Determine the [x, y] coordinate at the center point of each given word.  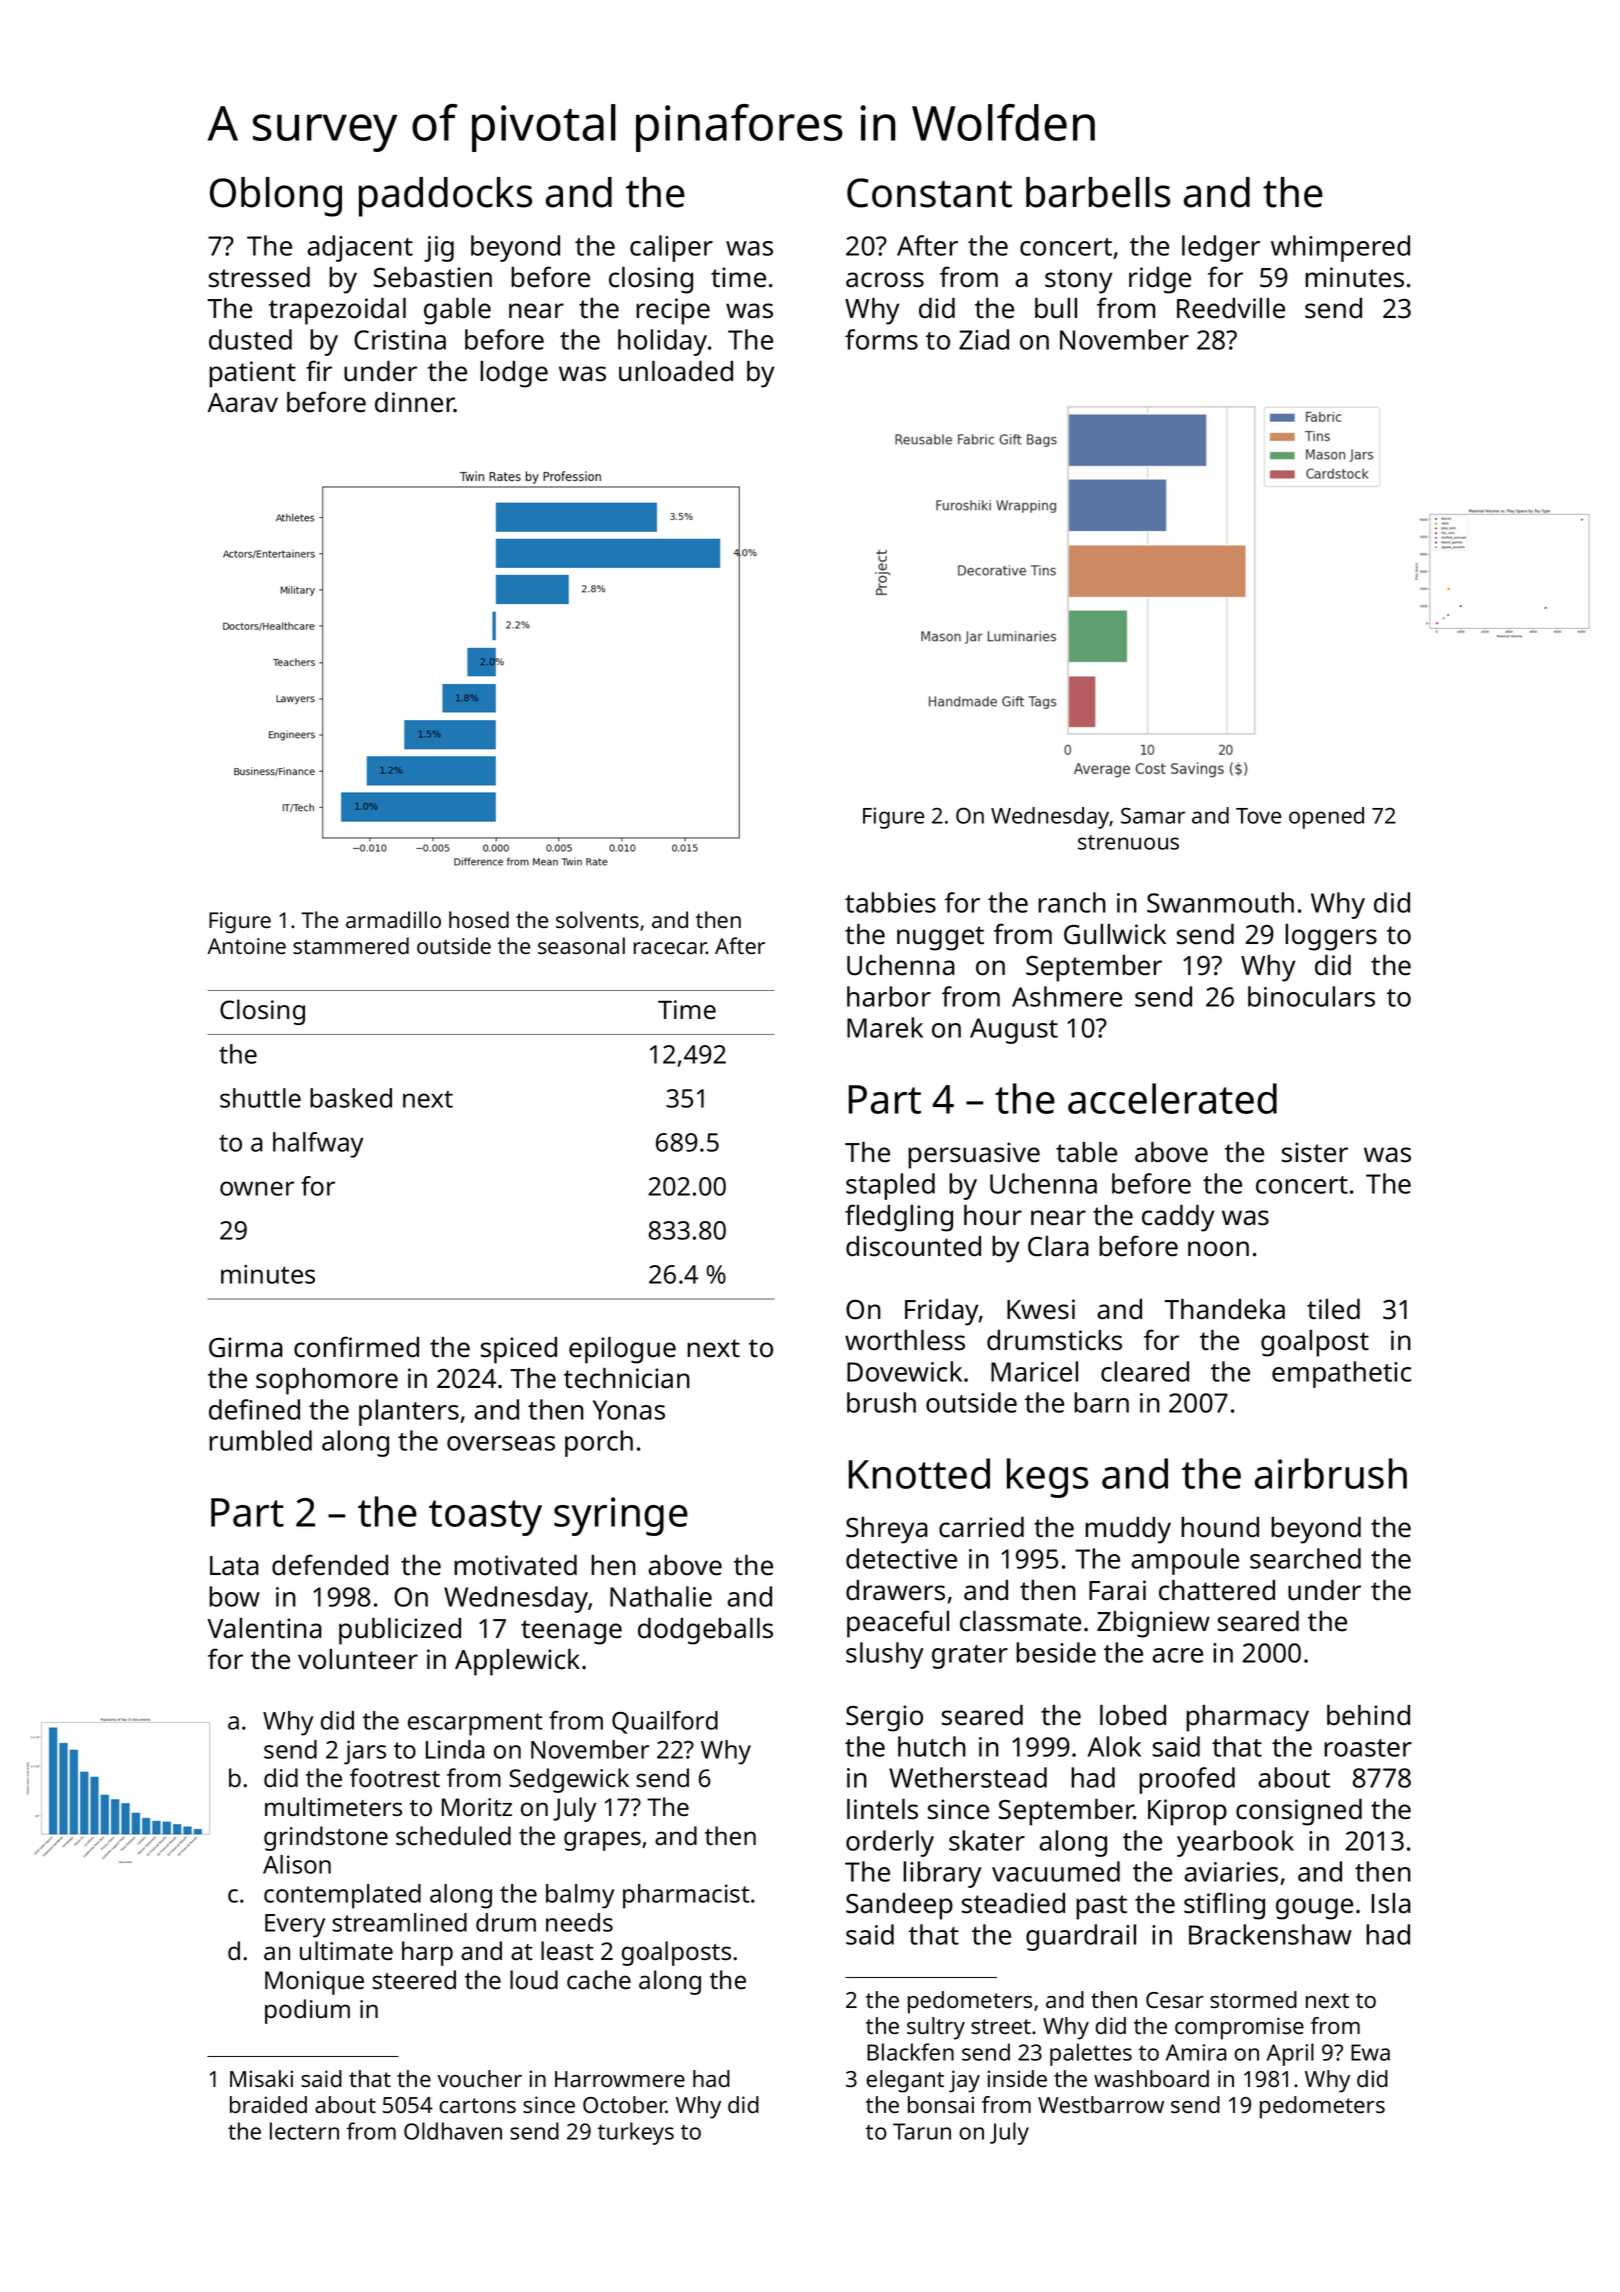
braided [268, 2104]
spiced [519, 1350]
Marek [885, 1027]
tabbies [890, 902]
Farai [1117, 1590]
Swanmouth [1220, 902]
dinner [414, 402]
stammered [351, 945]
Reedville [1231, 308]
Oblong [276, 197]
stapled [890, 1186]
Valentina [264, 1628]
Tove [1258, 816]
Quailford [665, 1722]
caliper [671, 248]
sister [1315, 1152]
